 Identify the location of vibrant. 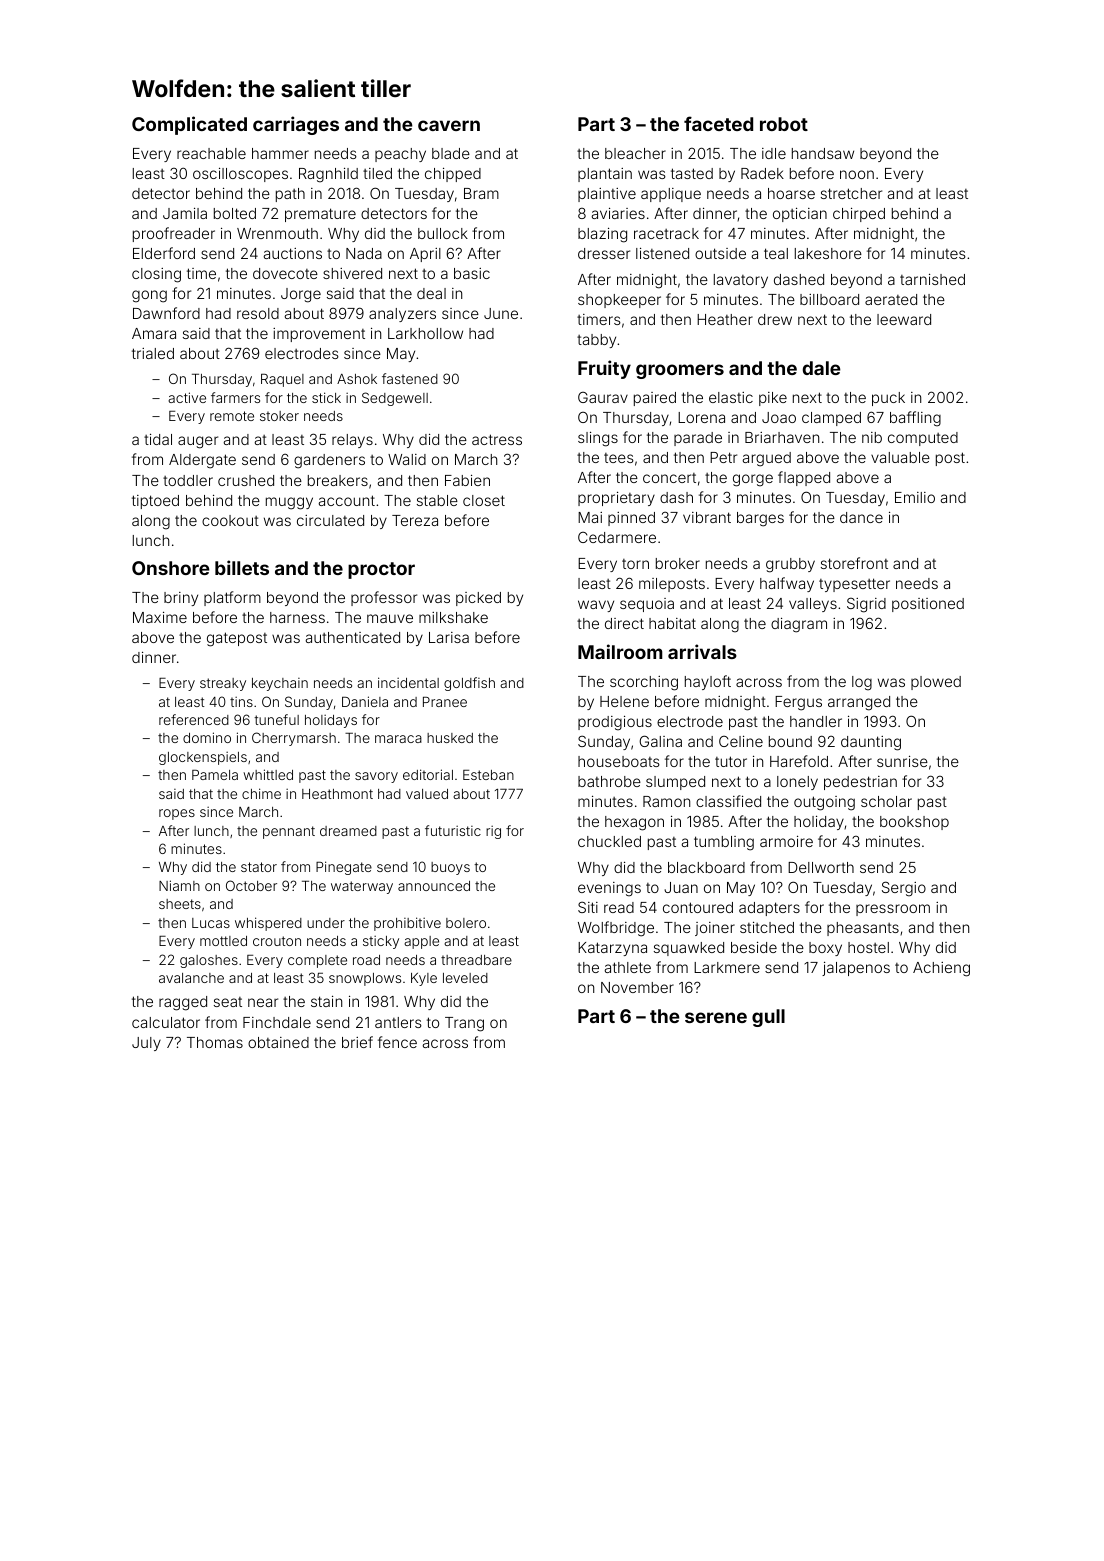
(707, 517).
